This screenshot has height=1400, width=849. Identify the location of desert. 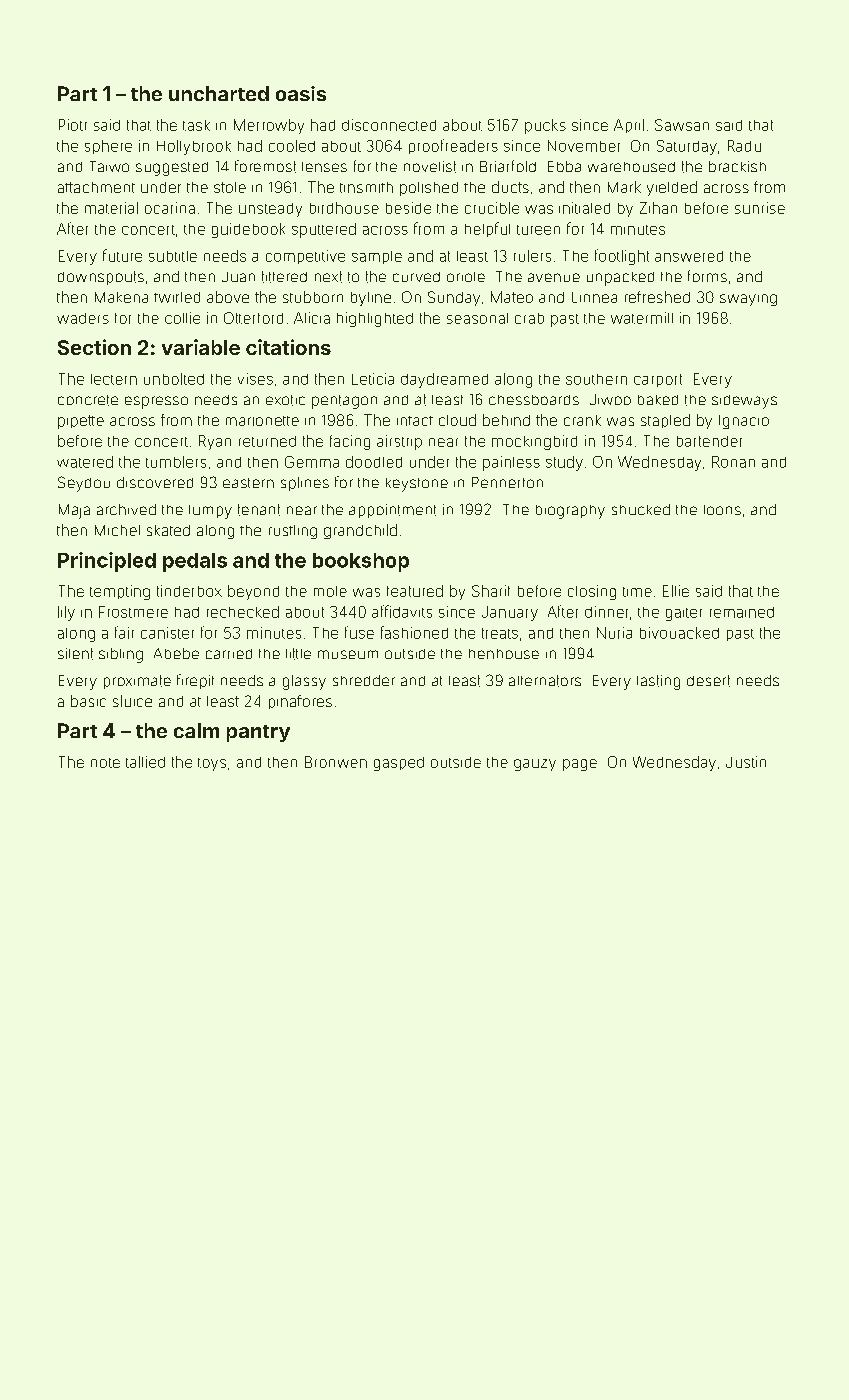
(708, 681).
